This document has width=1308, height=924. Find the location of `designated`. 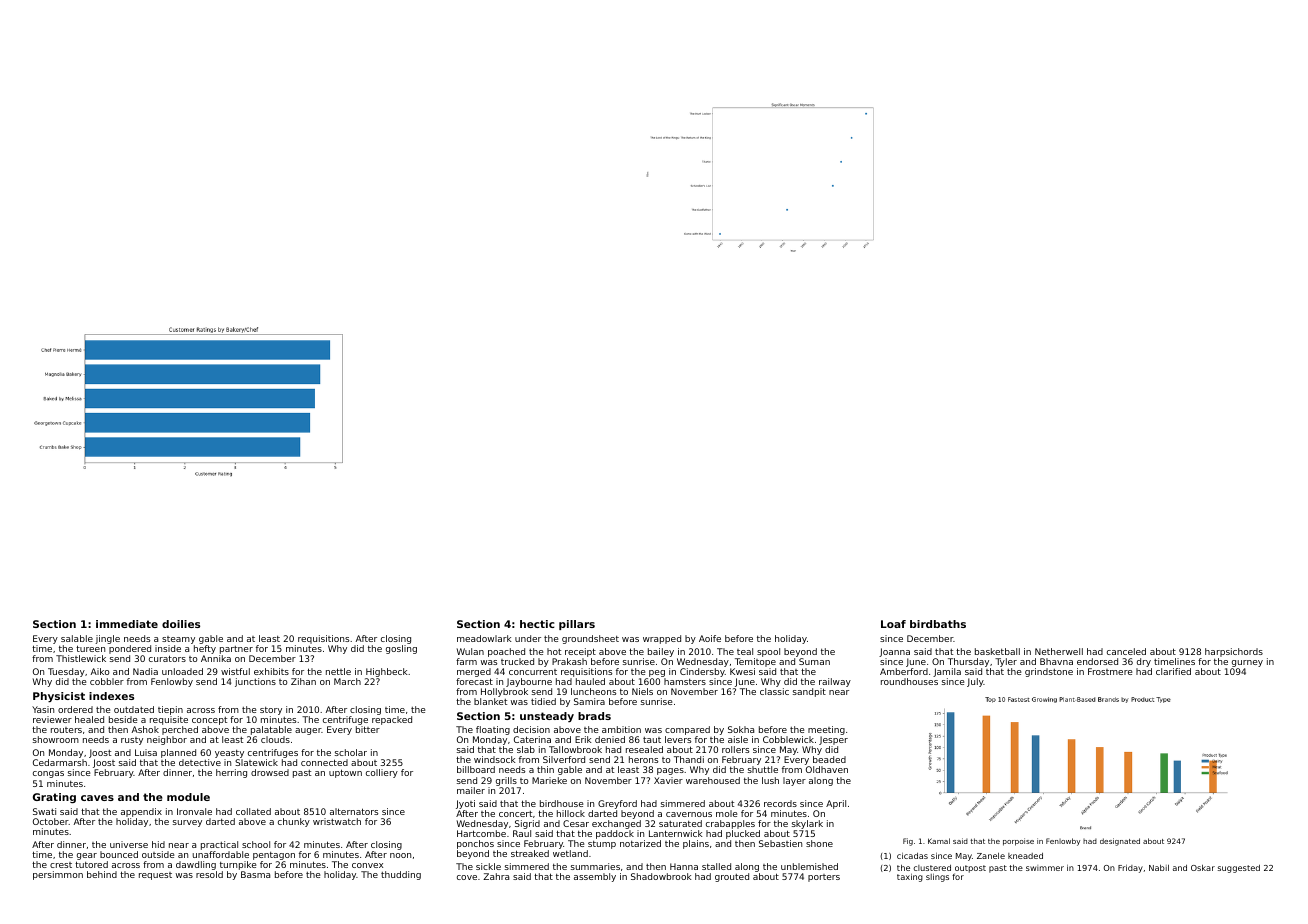

designated is located at coordinates (1120, 842).
